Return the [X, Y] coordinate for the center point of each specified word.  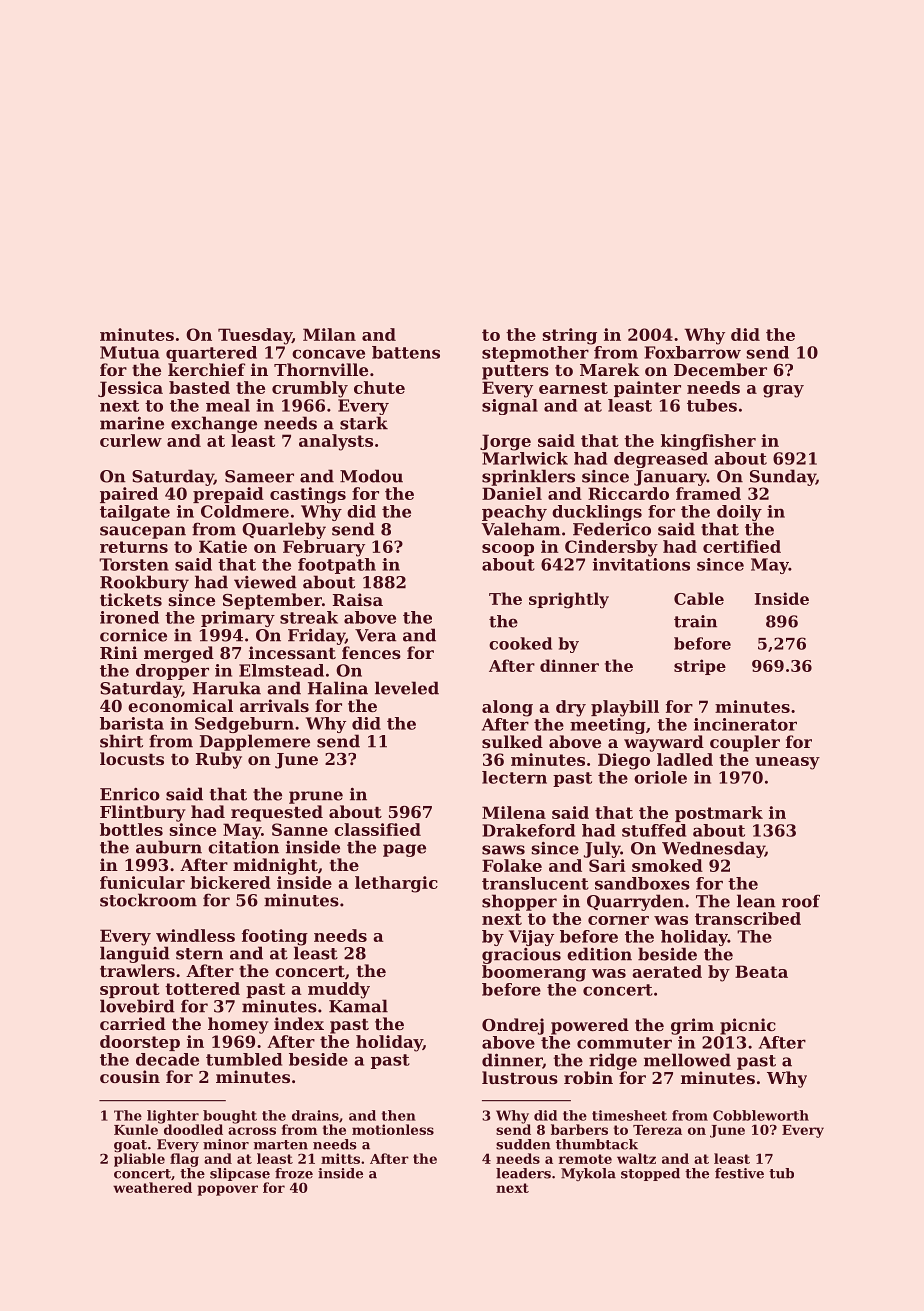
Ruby [219, 760]
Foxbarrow [692, 352]
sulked [512, 741]
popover [228, 1190]
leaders [523, 1173]
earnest [573, 388]
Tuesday [255, 336]
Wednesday [713, 849]
